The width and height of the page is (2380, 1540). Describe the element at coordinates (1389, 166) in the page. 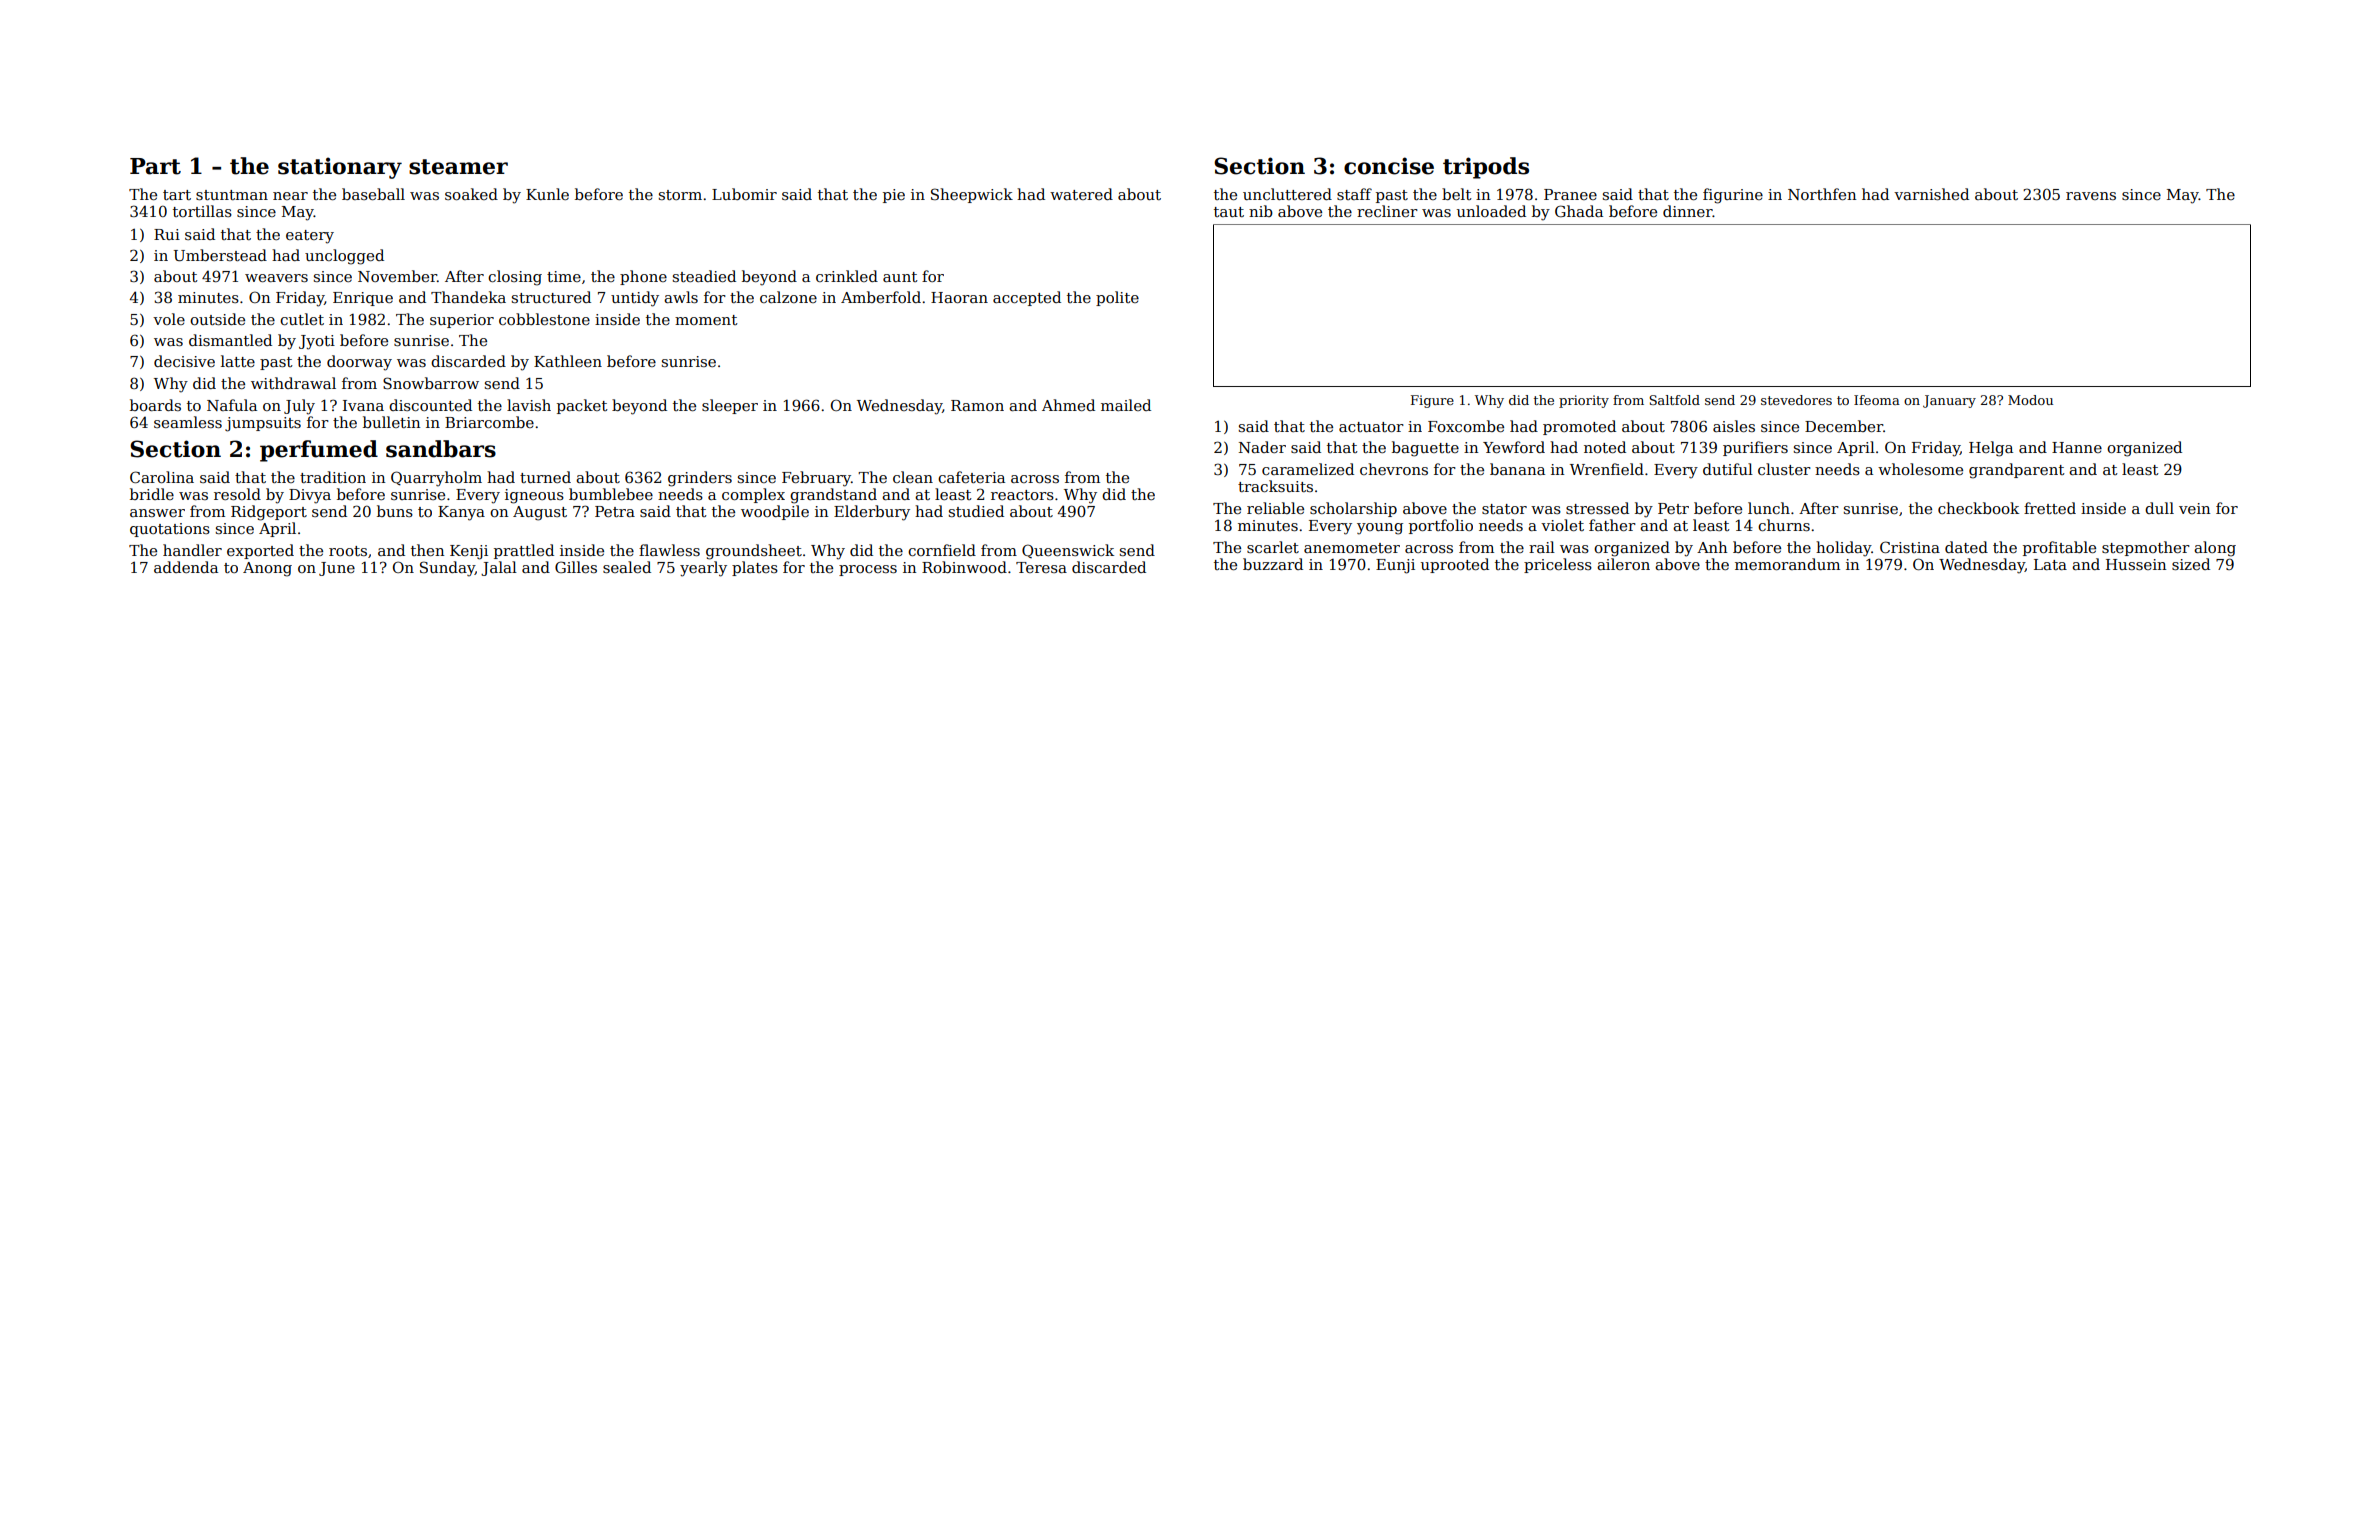

I see `concise` at that location.
